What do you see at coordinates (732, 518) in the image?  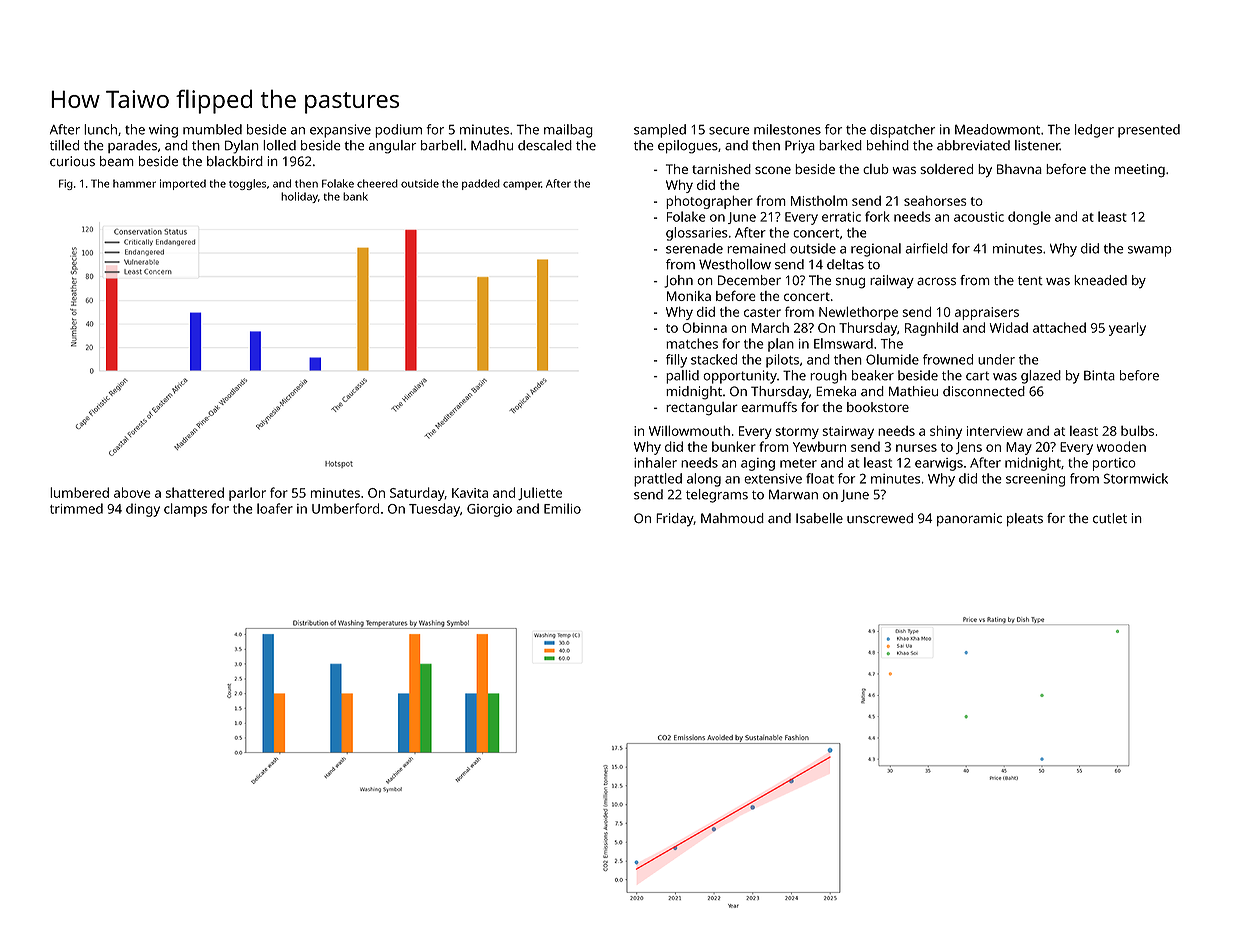 I see `Mahmoud` at bounding box center [732, 518].
